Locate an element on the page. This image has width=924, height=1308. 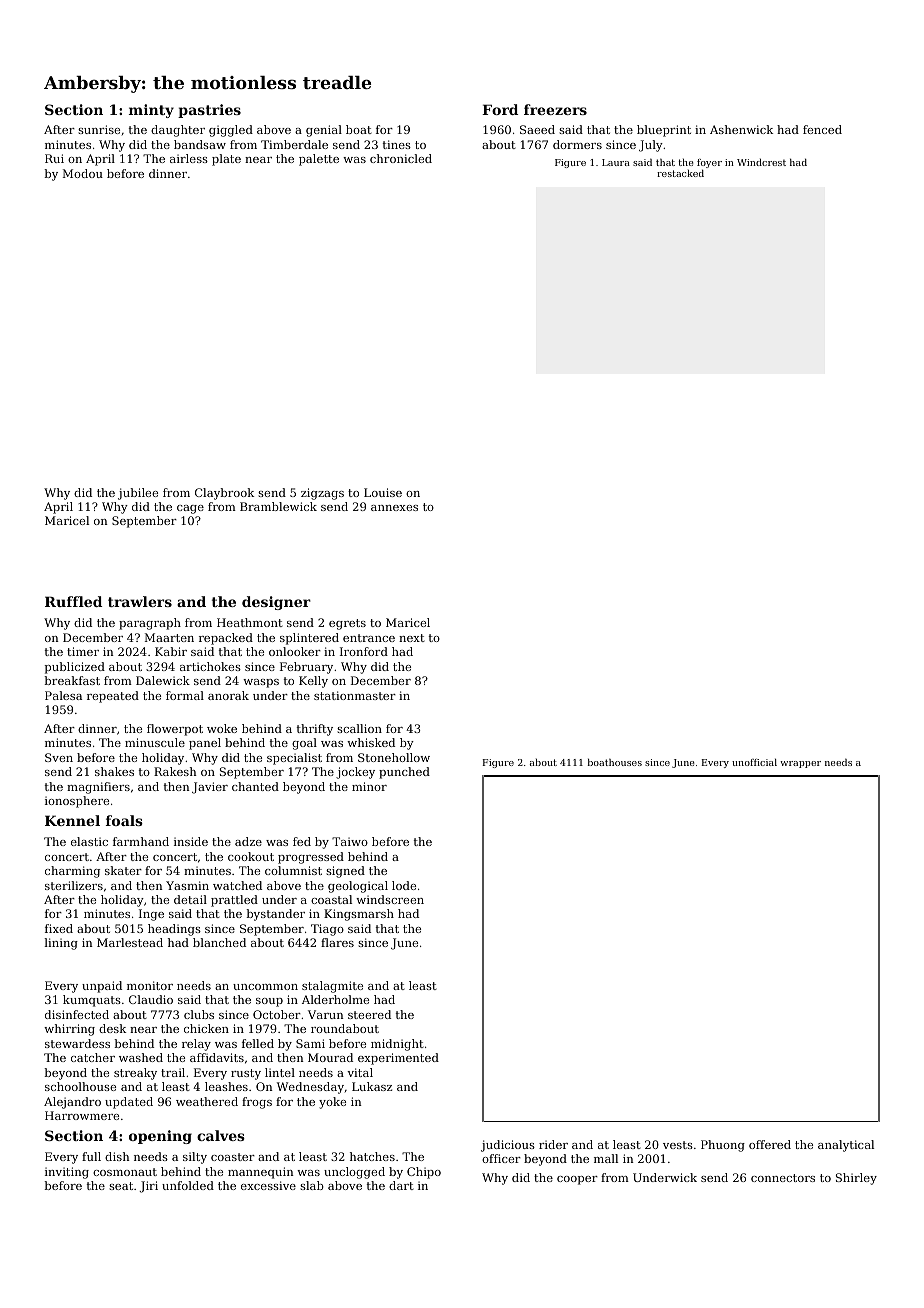
Louise is located at coordinates (383, 492).
